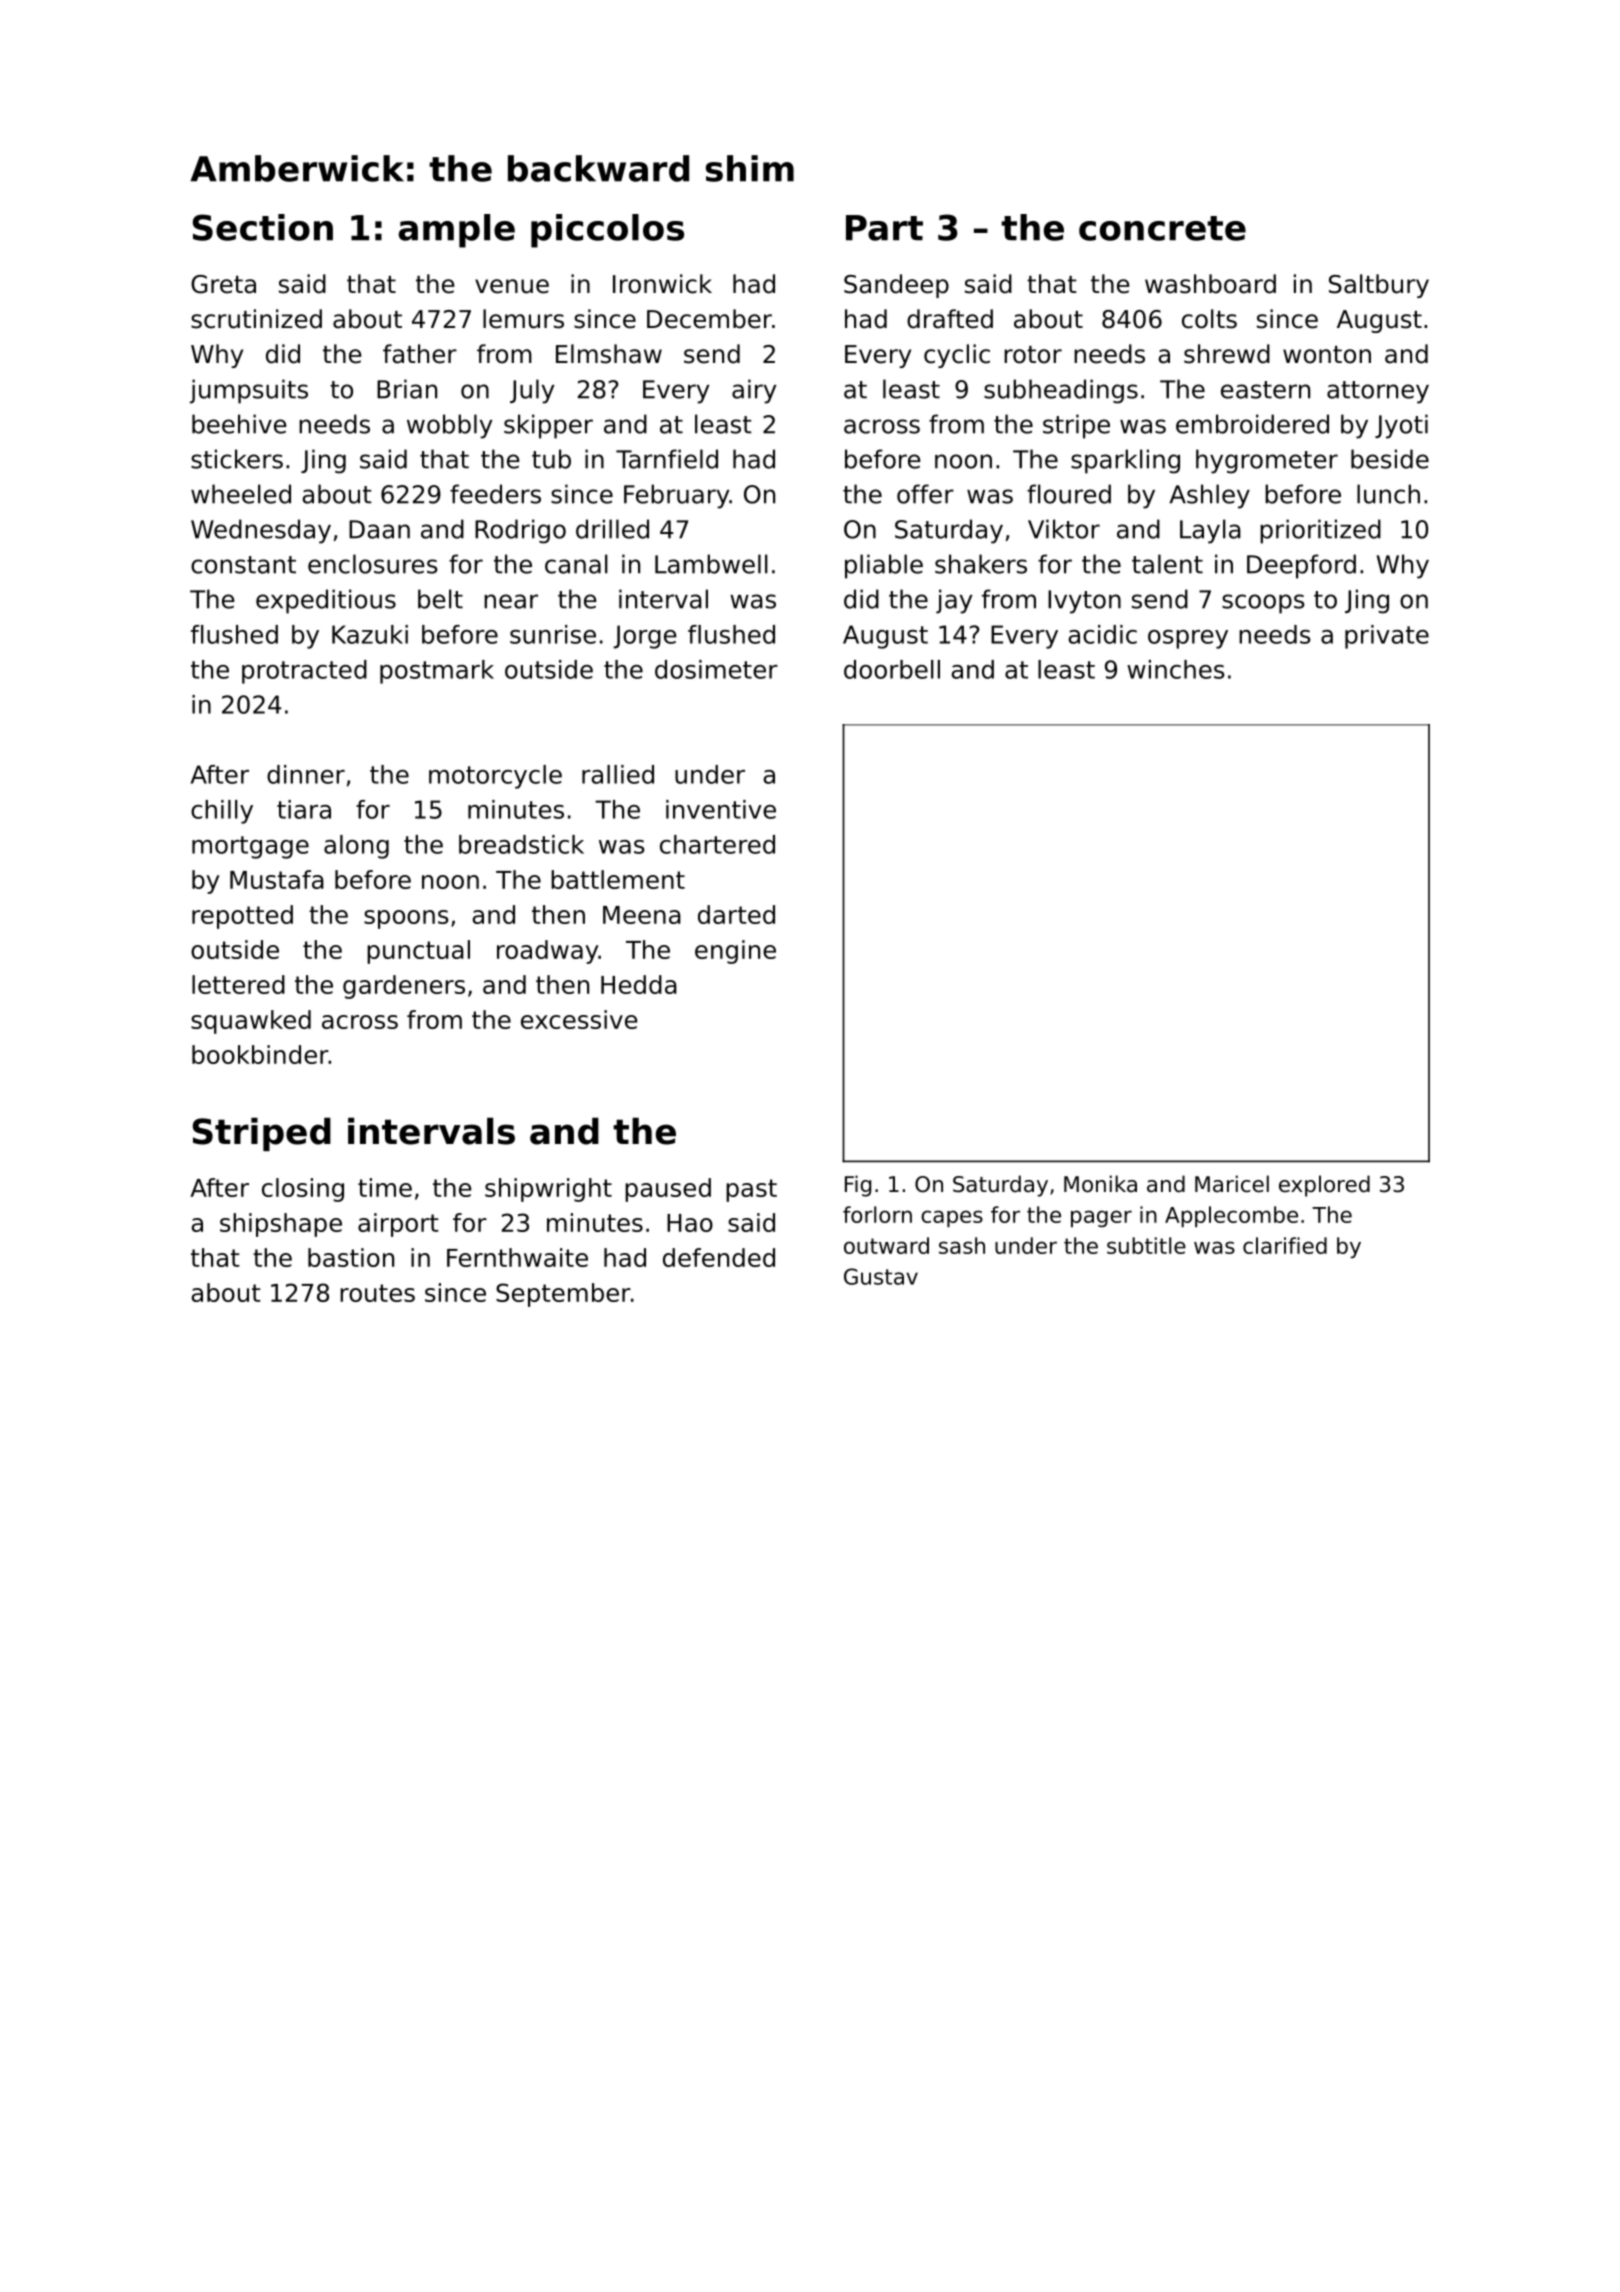 The width and height of the screenshot is (1620, 2292). I want to click on outward, so click(886, 1245).
